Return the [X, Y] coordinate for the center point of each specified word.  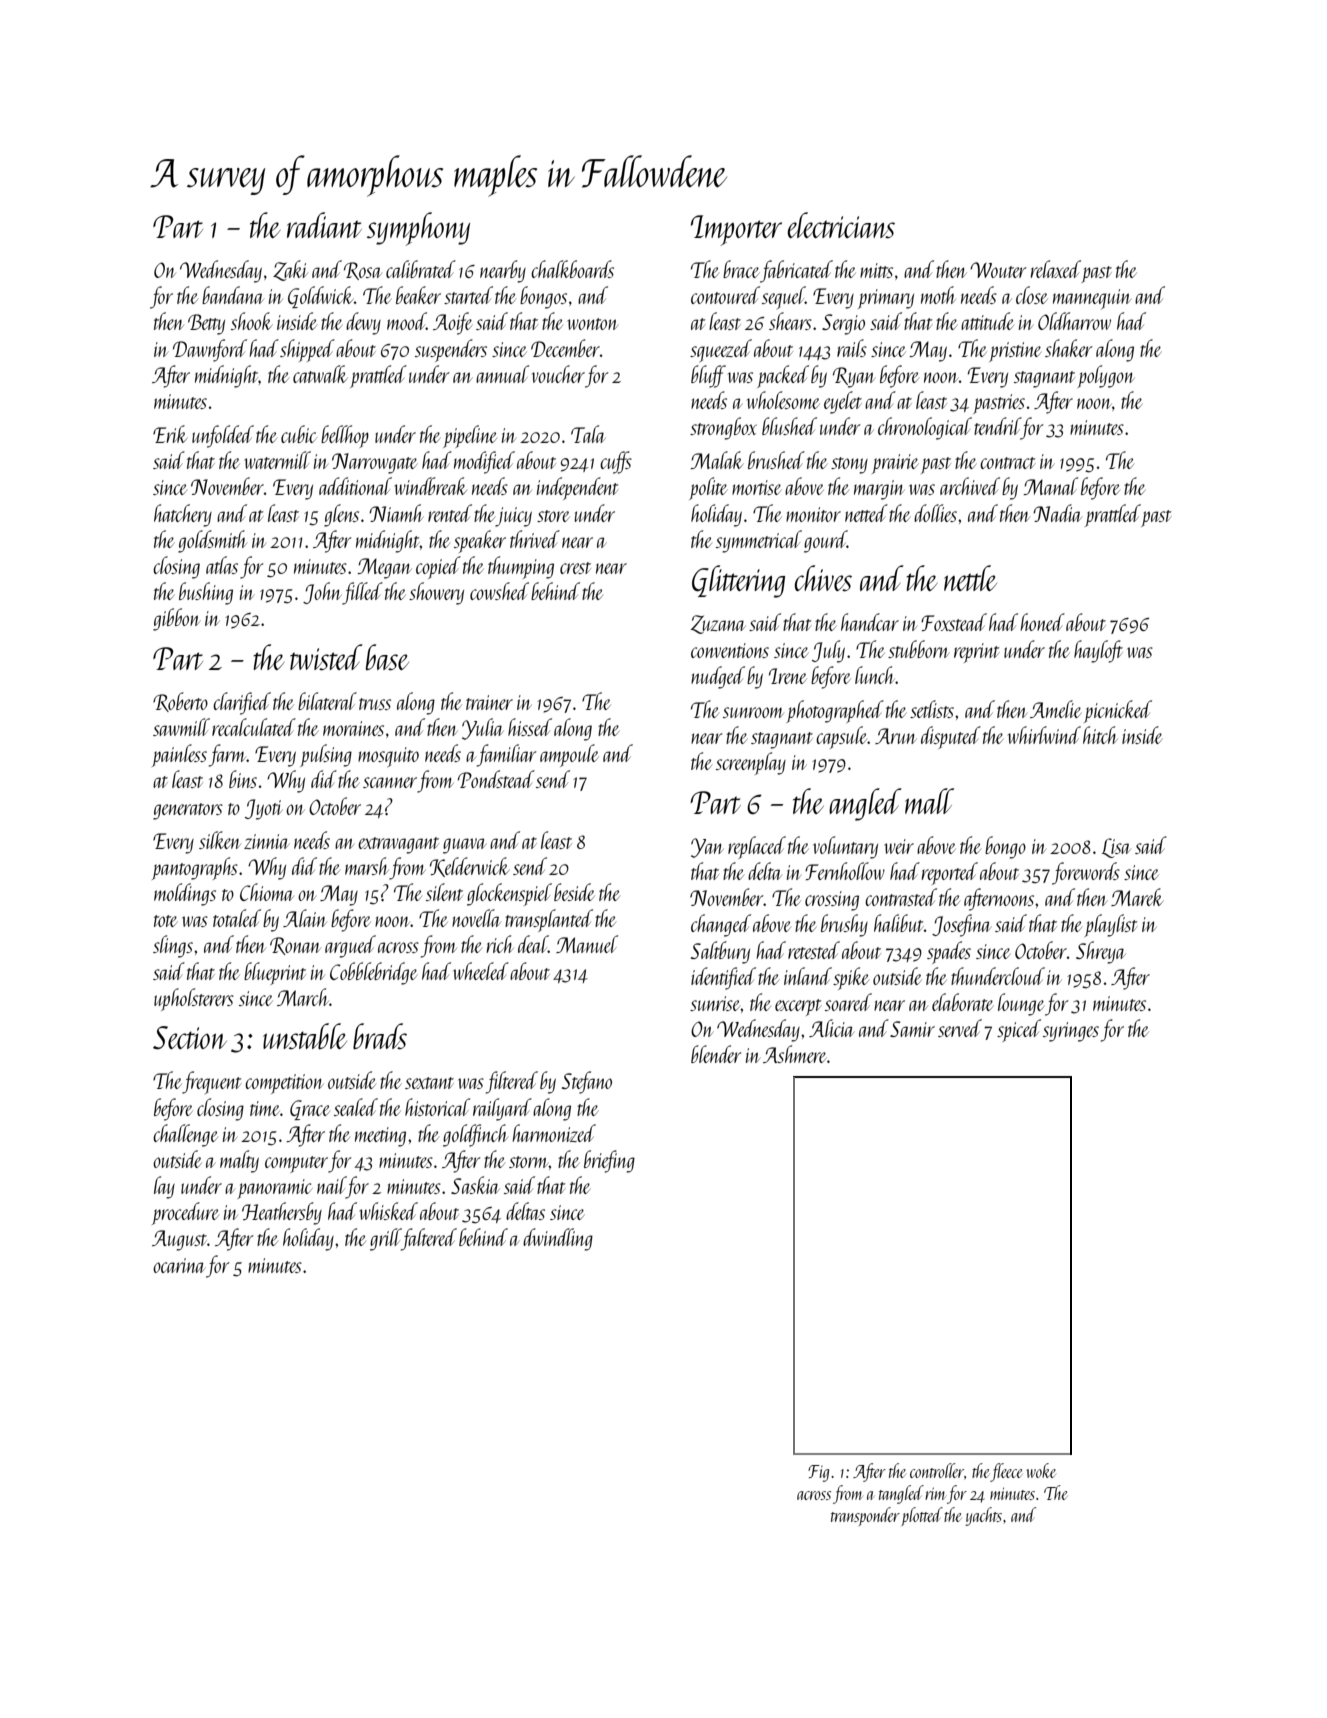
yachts [983, 1516]
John [322, 593]
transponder [865, 1516]
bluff [708, 376]
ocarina [179, 1265]
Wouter [998, 270]
